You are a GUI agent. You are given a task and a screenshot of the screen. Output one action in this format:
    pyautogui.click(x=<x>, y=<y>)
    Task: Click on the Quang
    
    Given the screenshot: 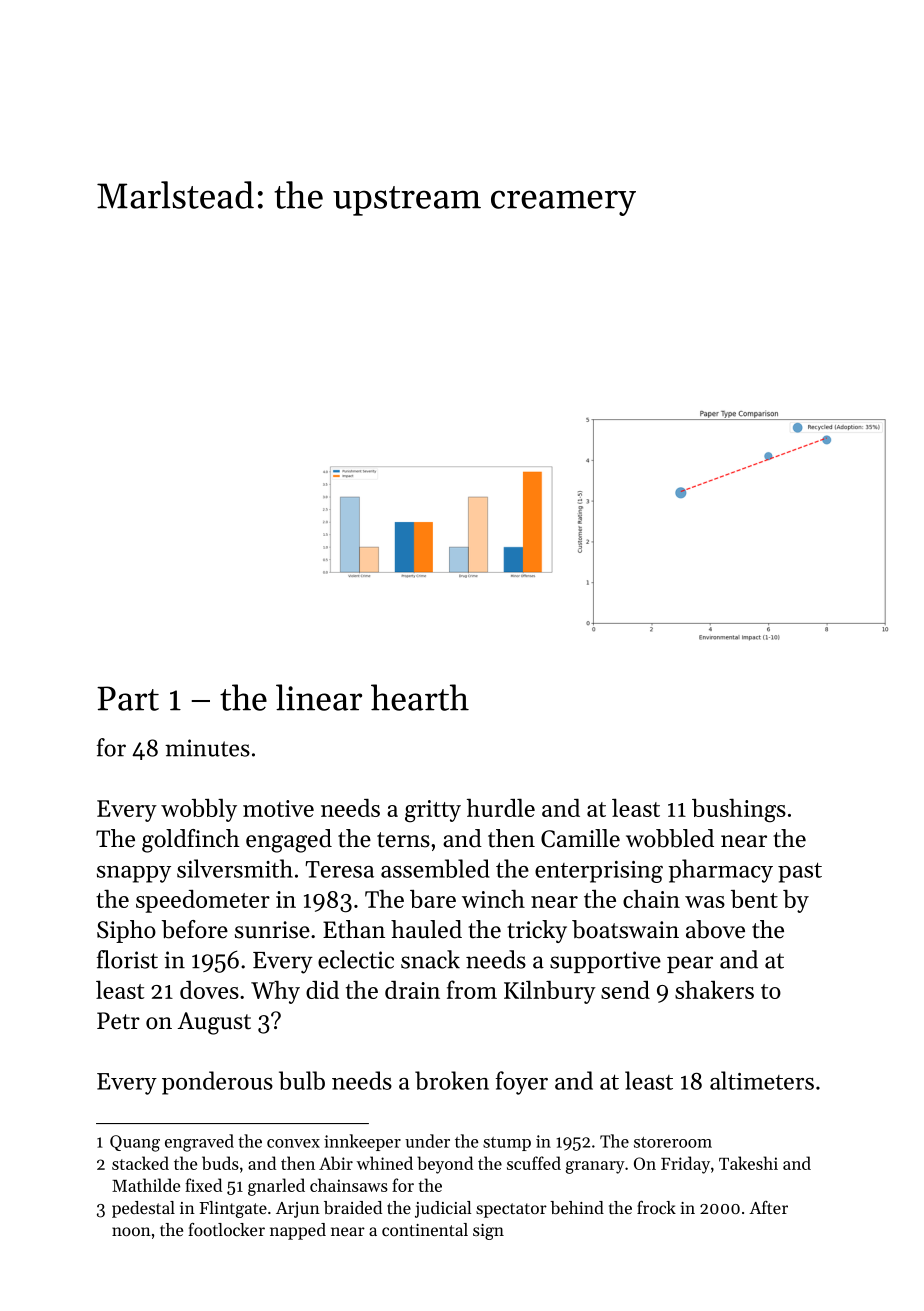 What is the action you would take?
    pyautogui.click(x=135, y=1143)
